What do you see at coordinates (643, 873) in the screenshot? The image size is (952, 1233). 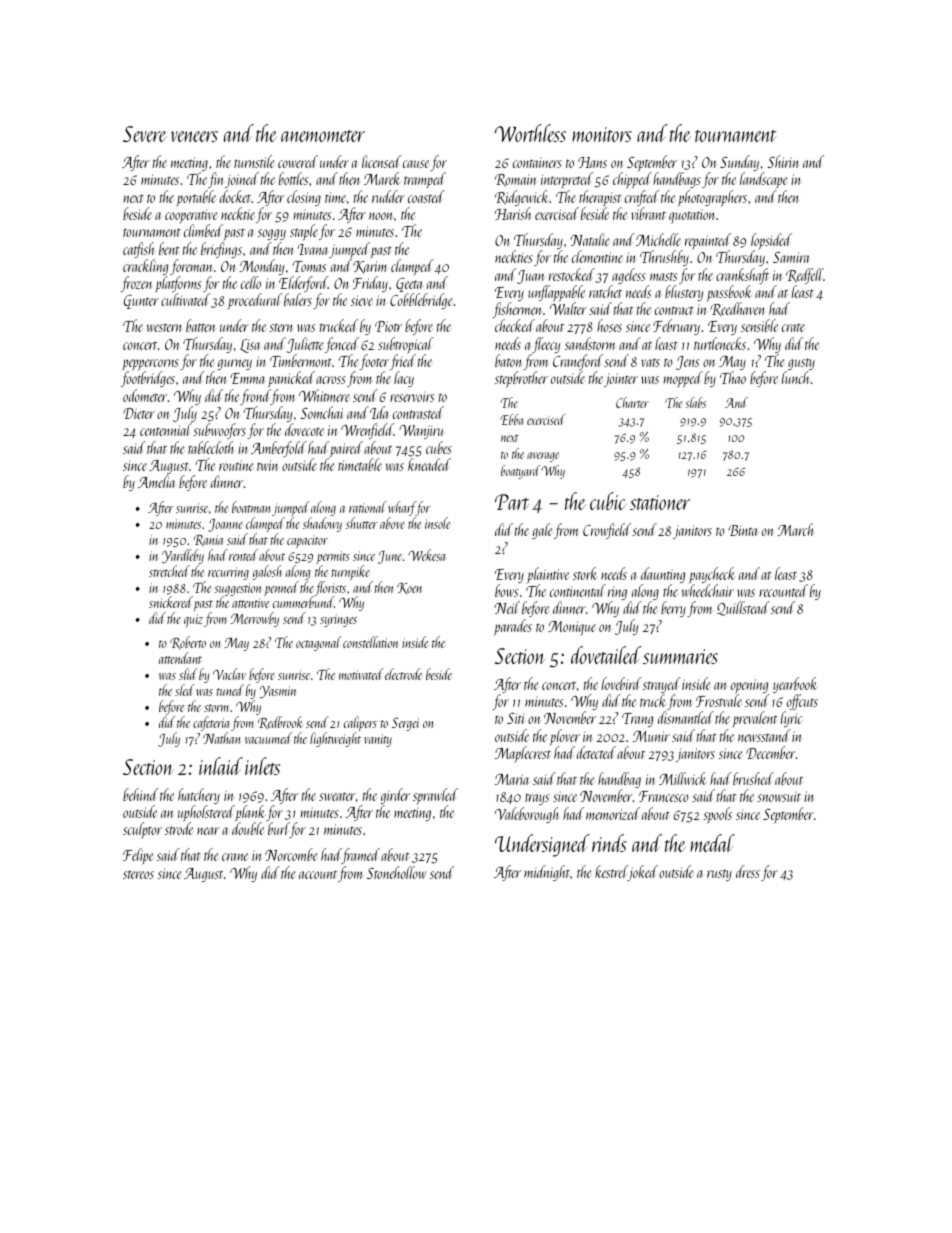 I see `joked` at bounding box center [643, 873].
